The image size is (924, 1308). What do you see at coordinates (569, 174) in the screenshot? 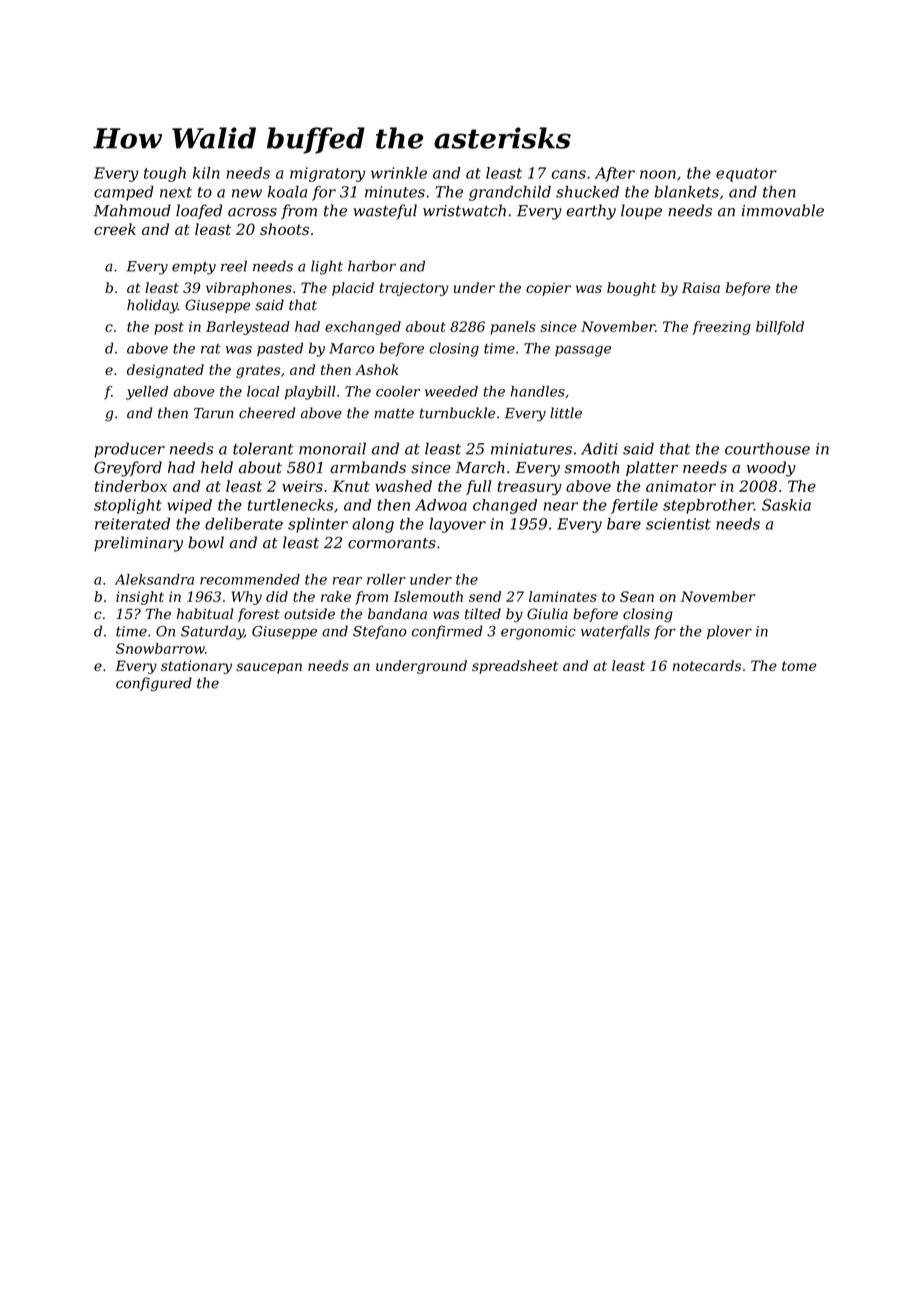
I see `cans` at bounding box center [569, 174].
